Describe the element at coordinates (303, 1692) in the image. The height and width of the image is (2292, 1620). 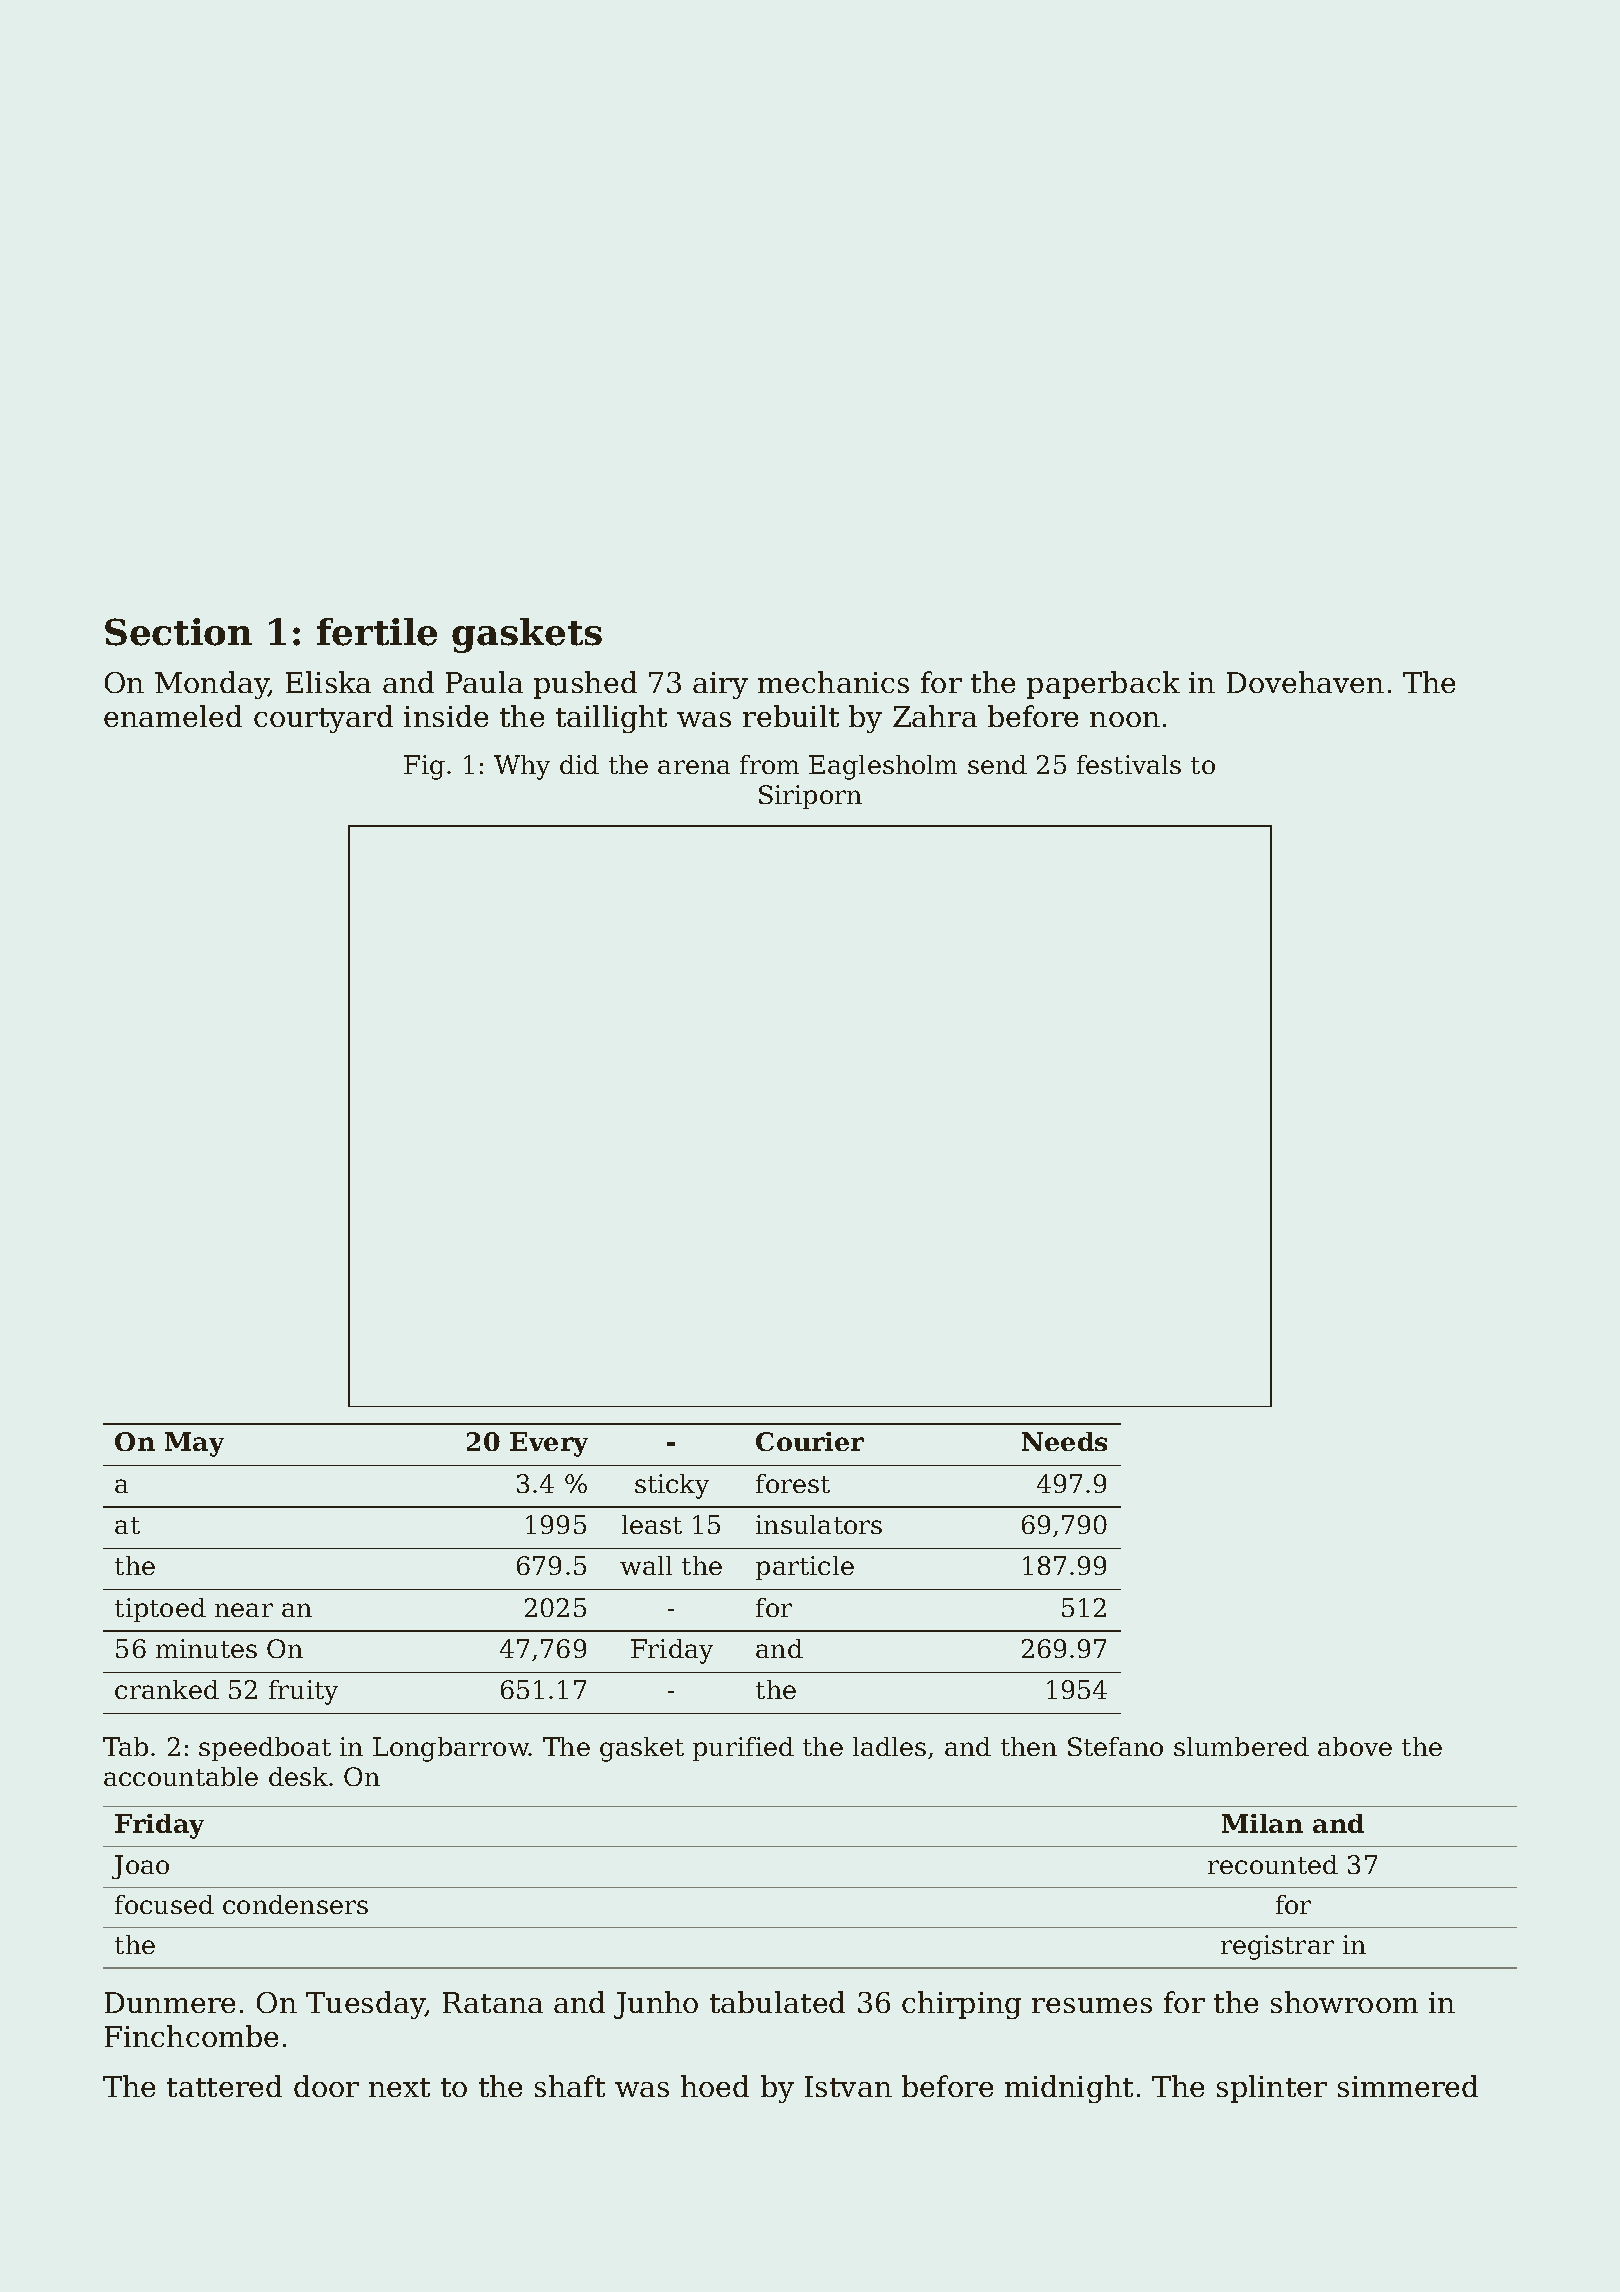
I see `fruity` at that location.
